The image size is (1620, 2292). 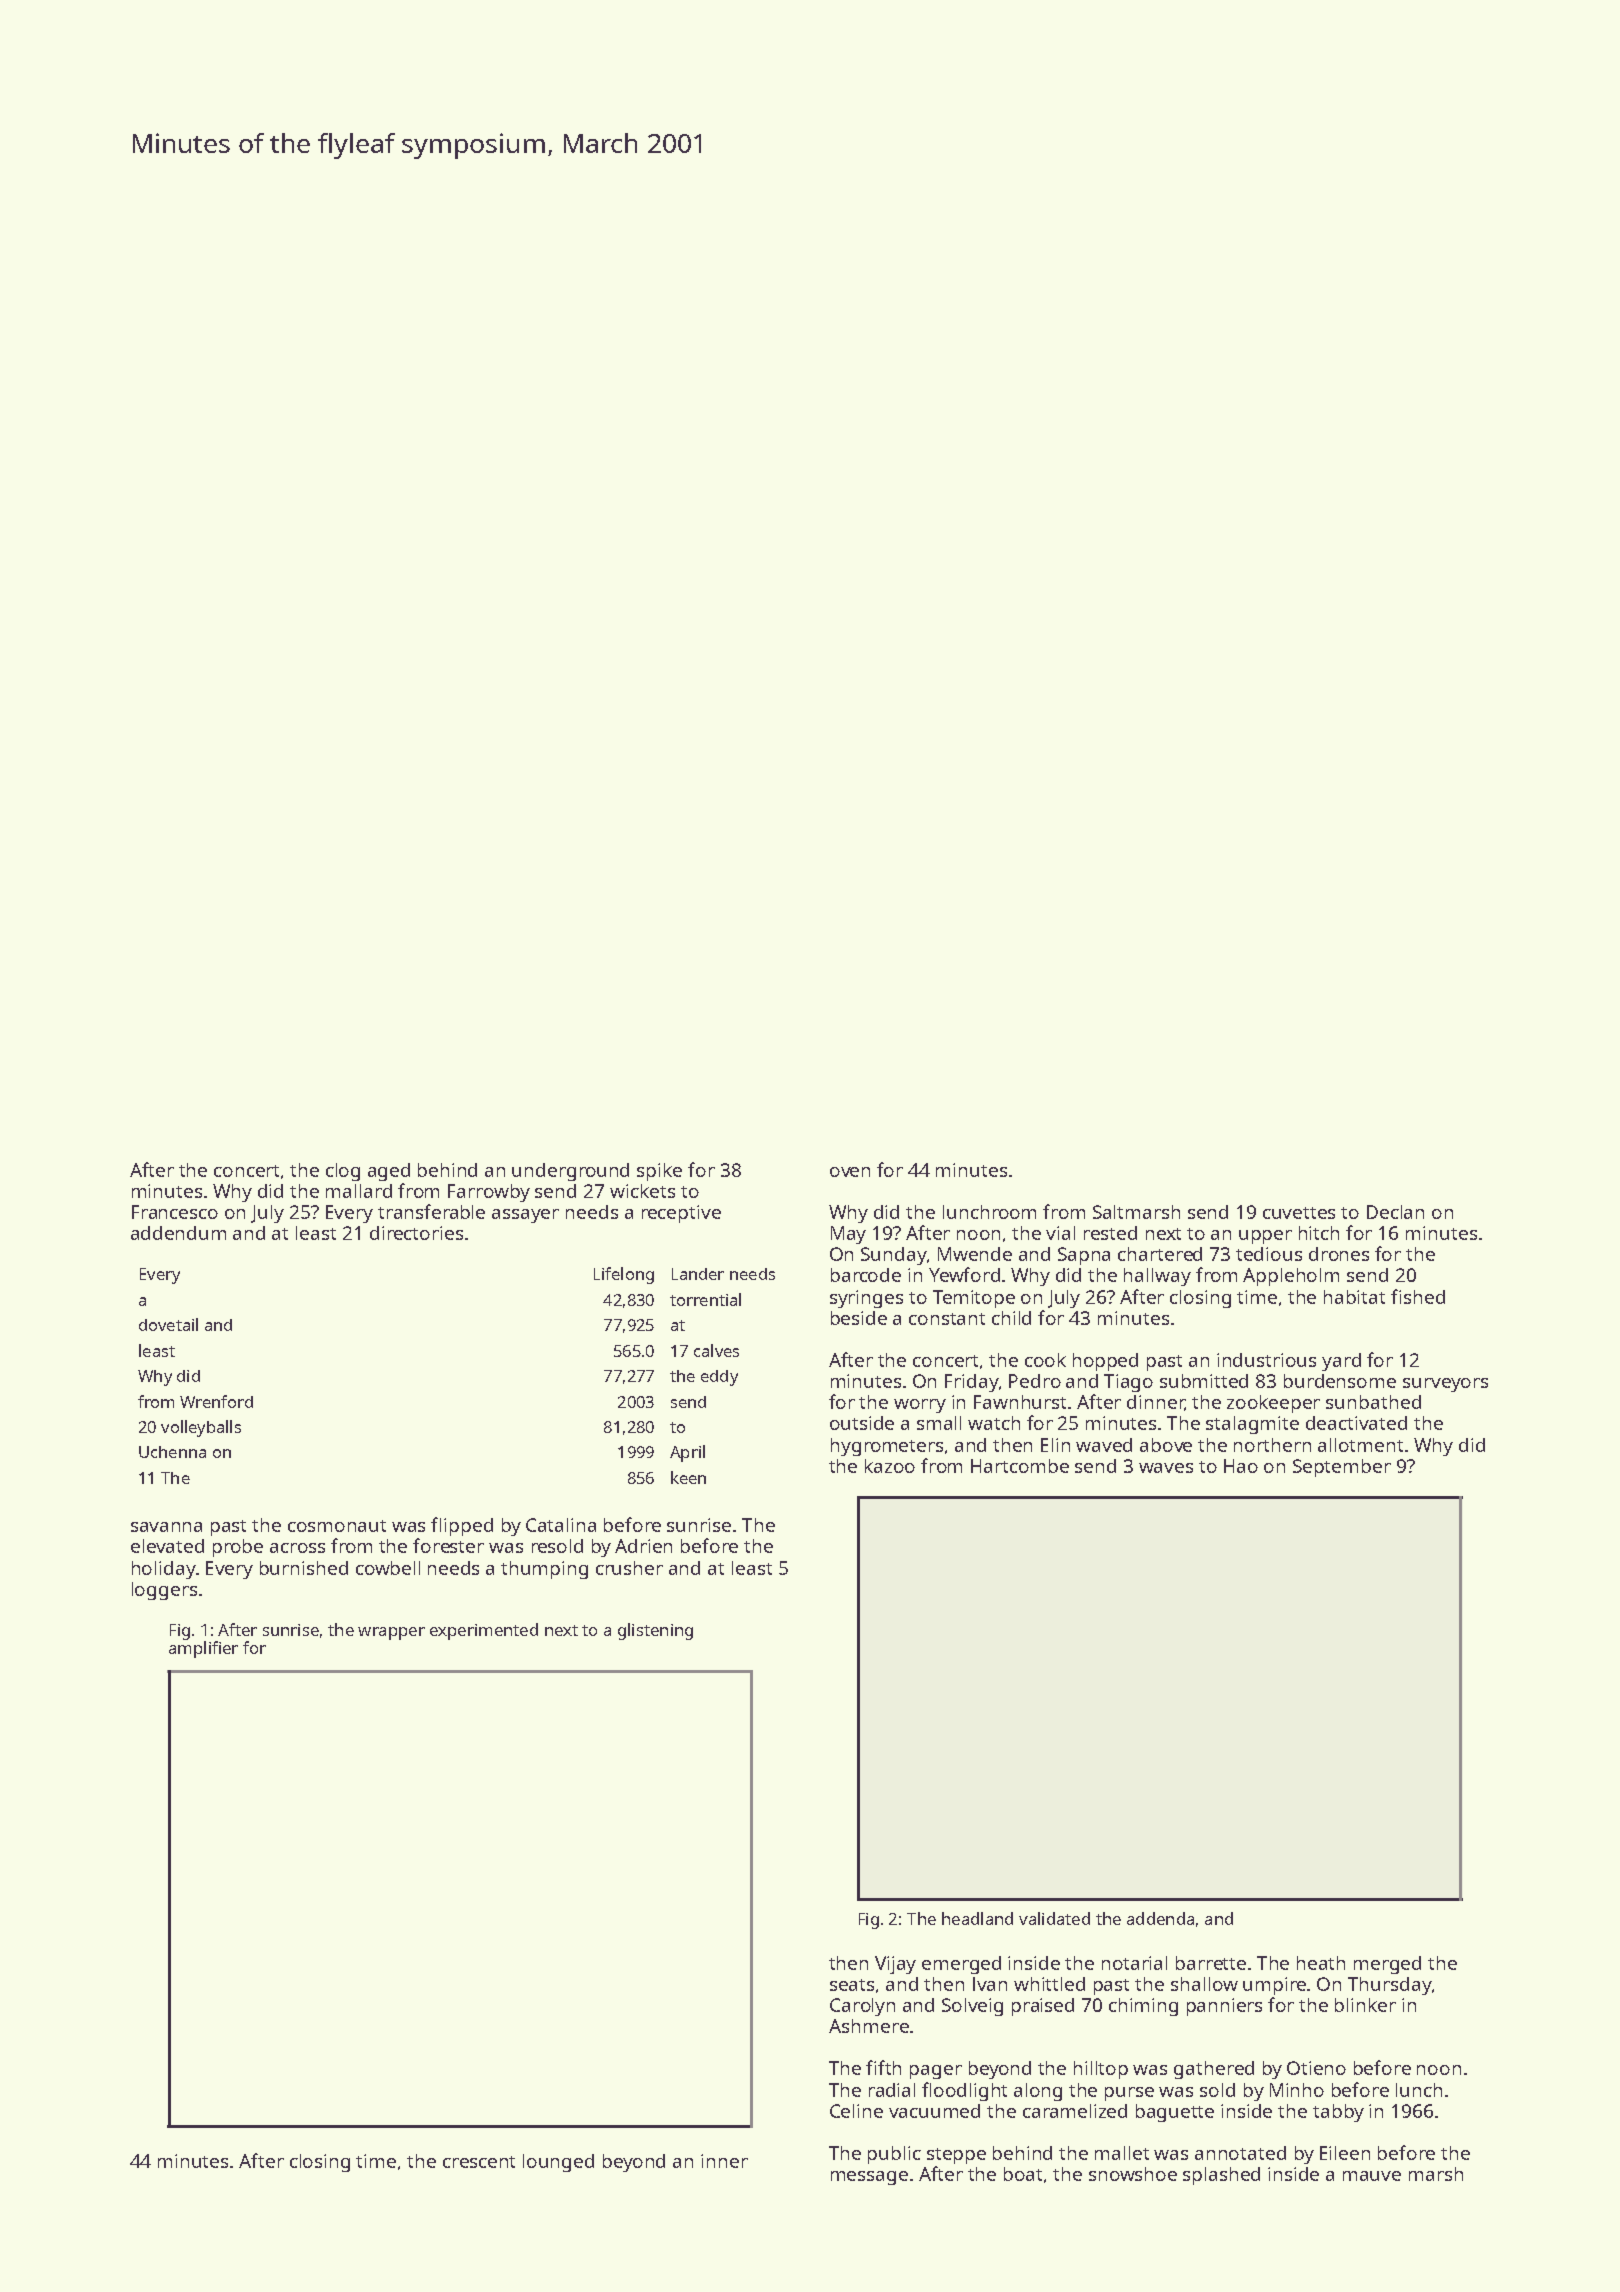 What do you see at coordinates (1395, 1212) in the image?
I see `Declan` at bounding box center [1395, 1212].
